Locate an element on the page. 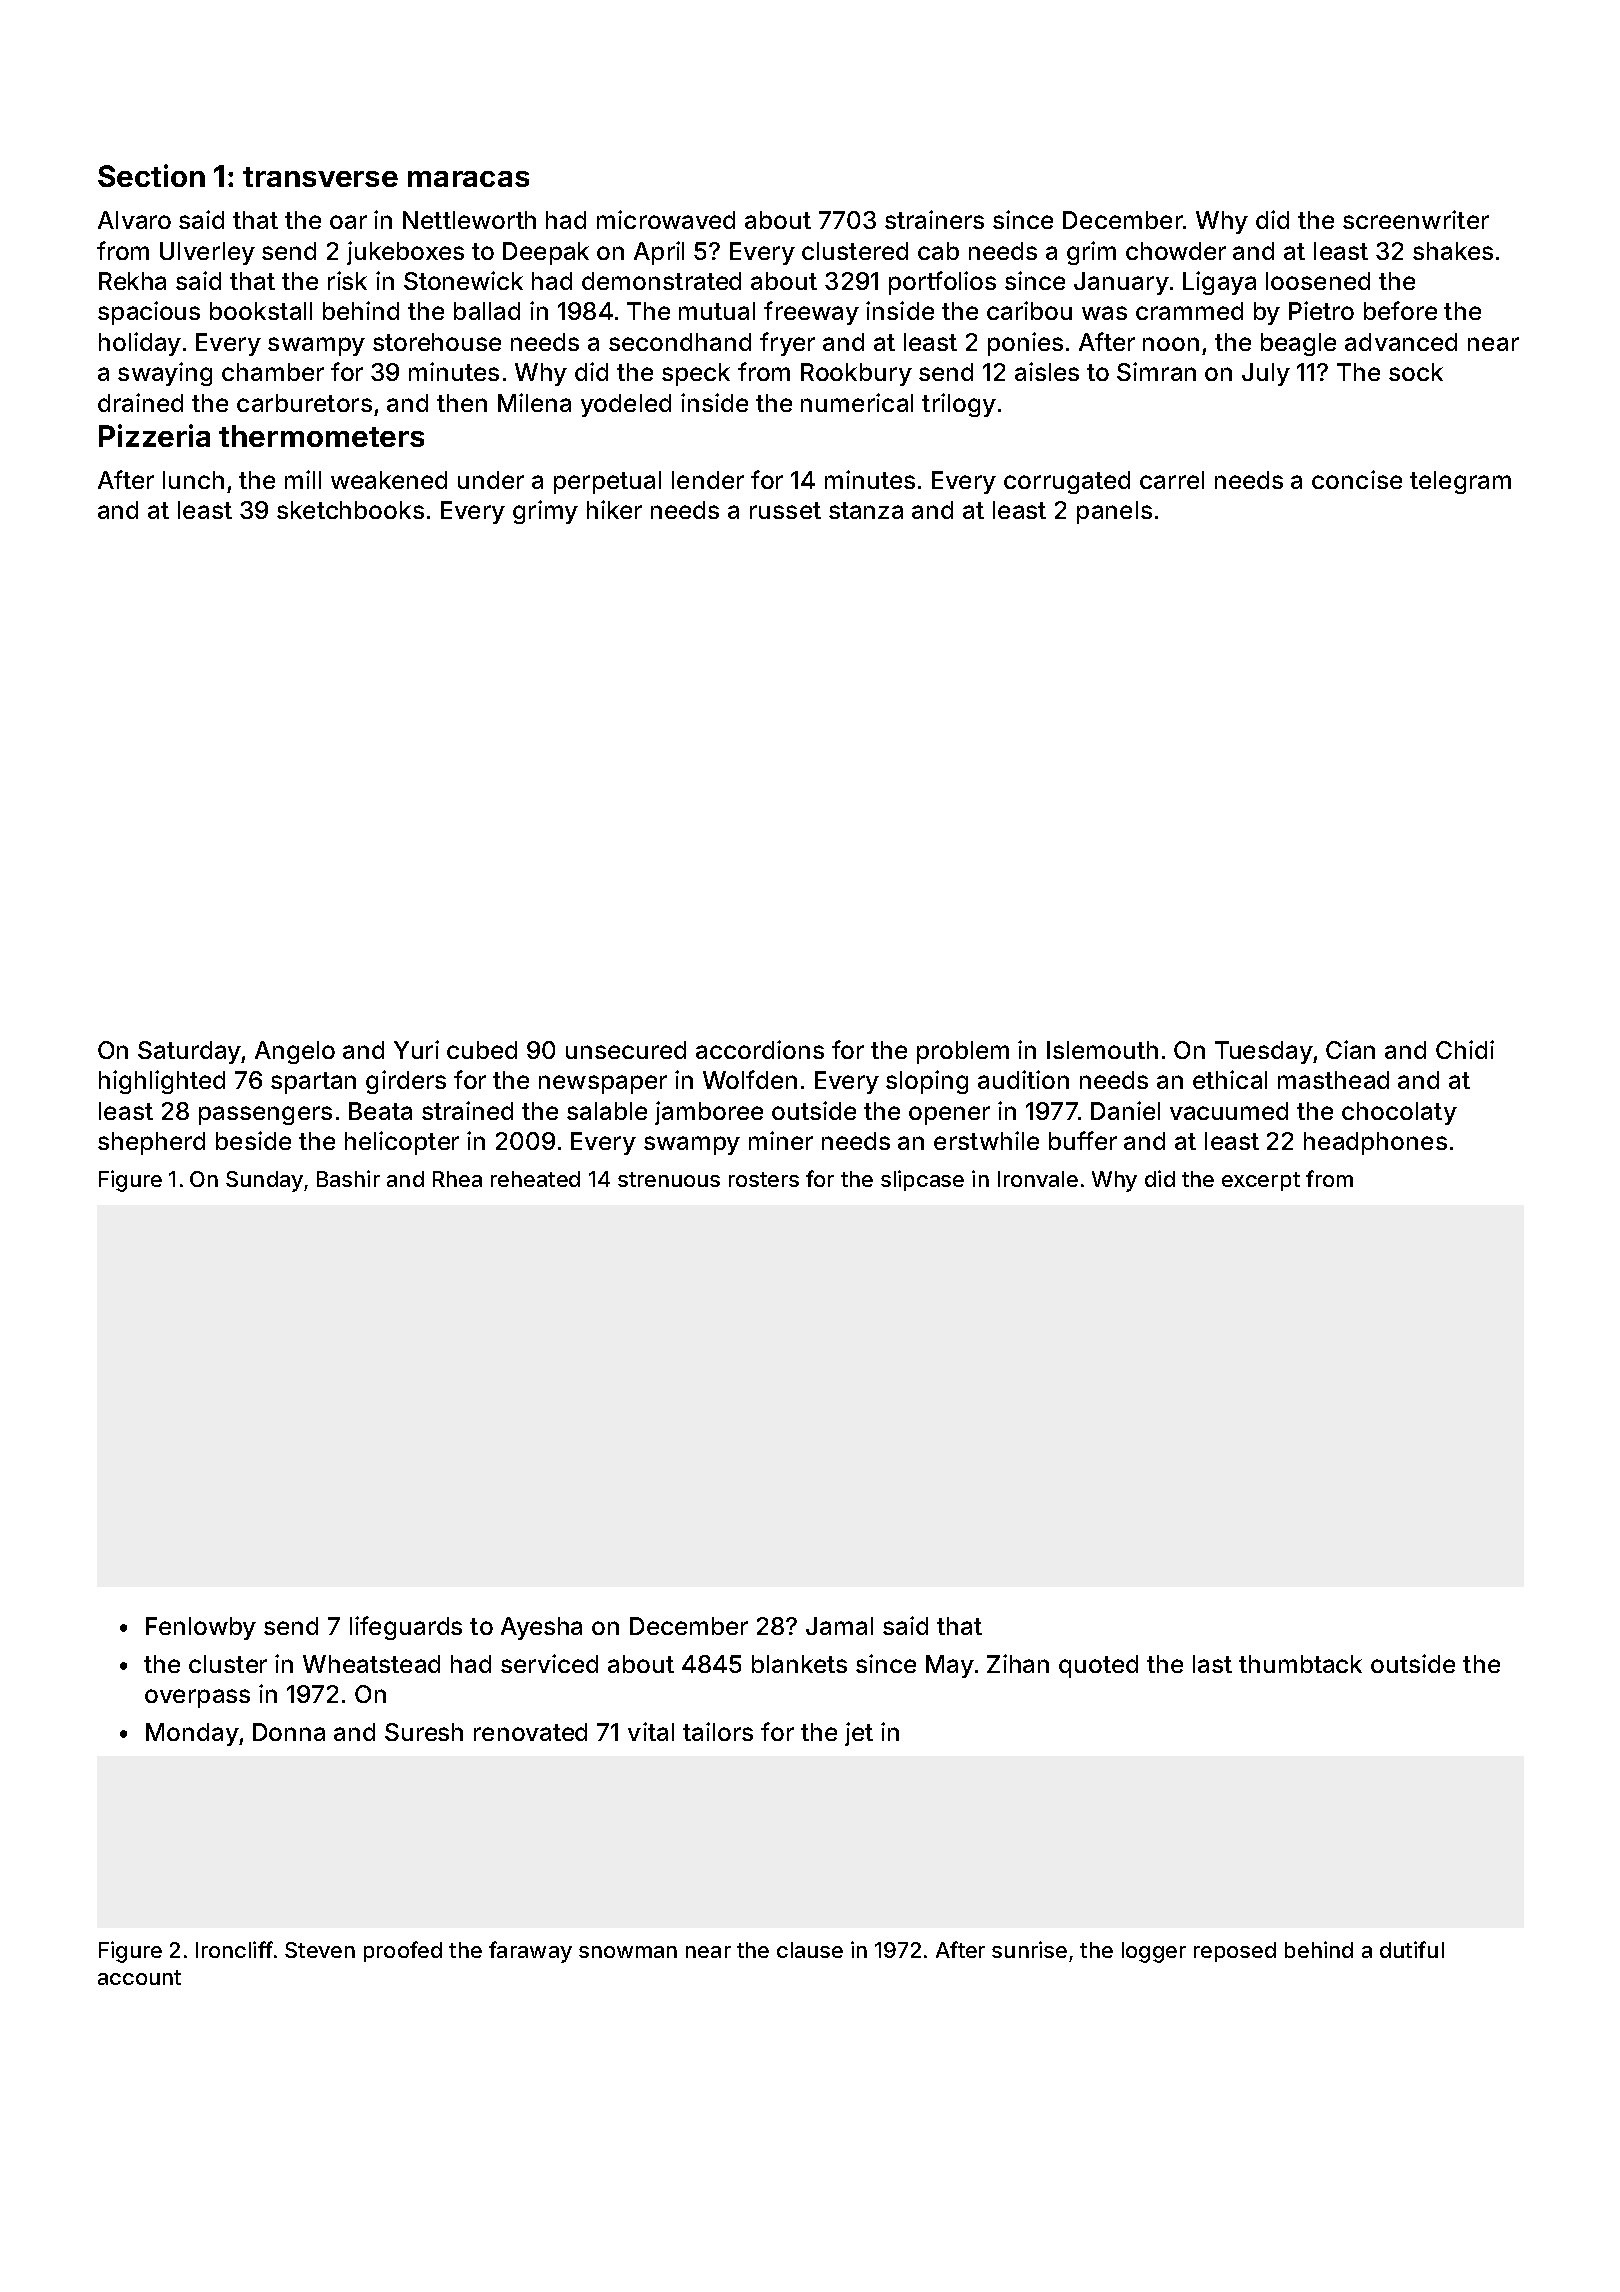  April is located at coordinates (659, 253).
